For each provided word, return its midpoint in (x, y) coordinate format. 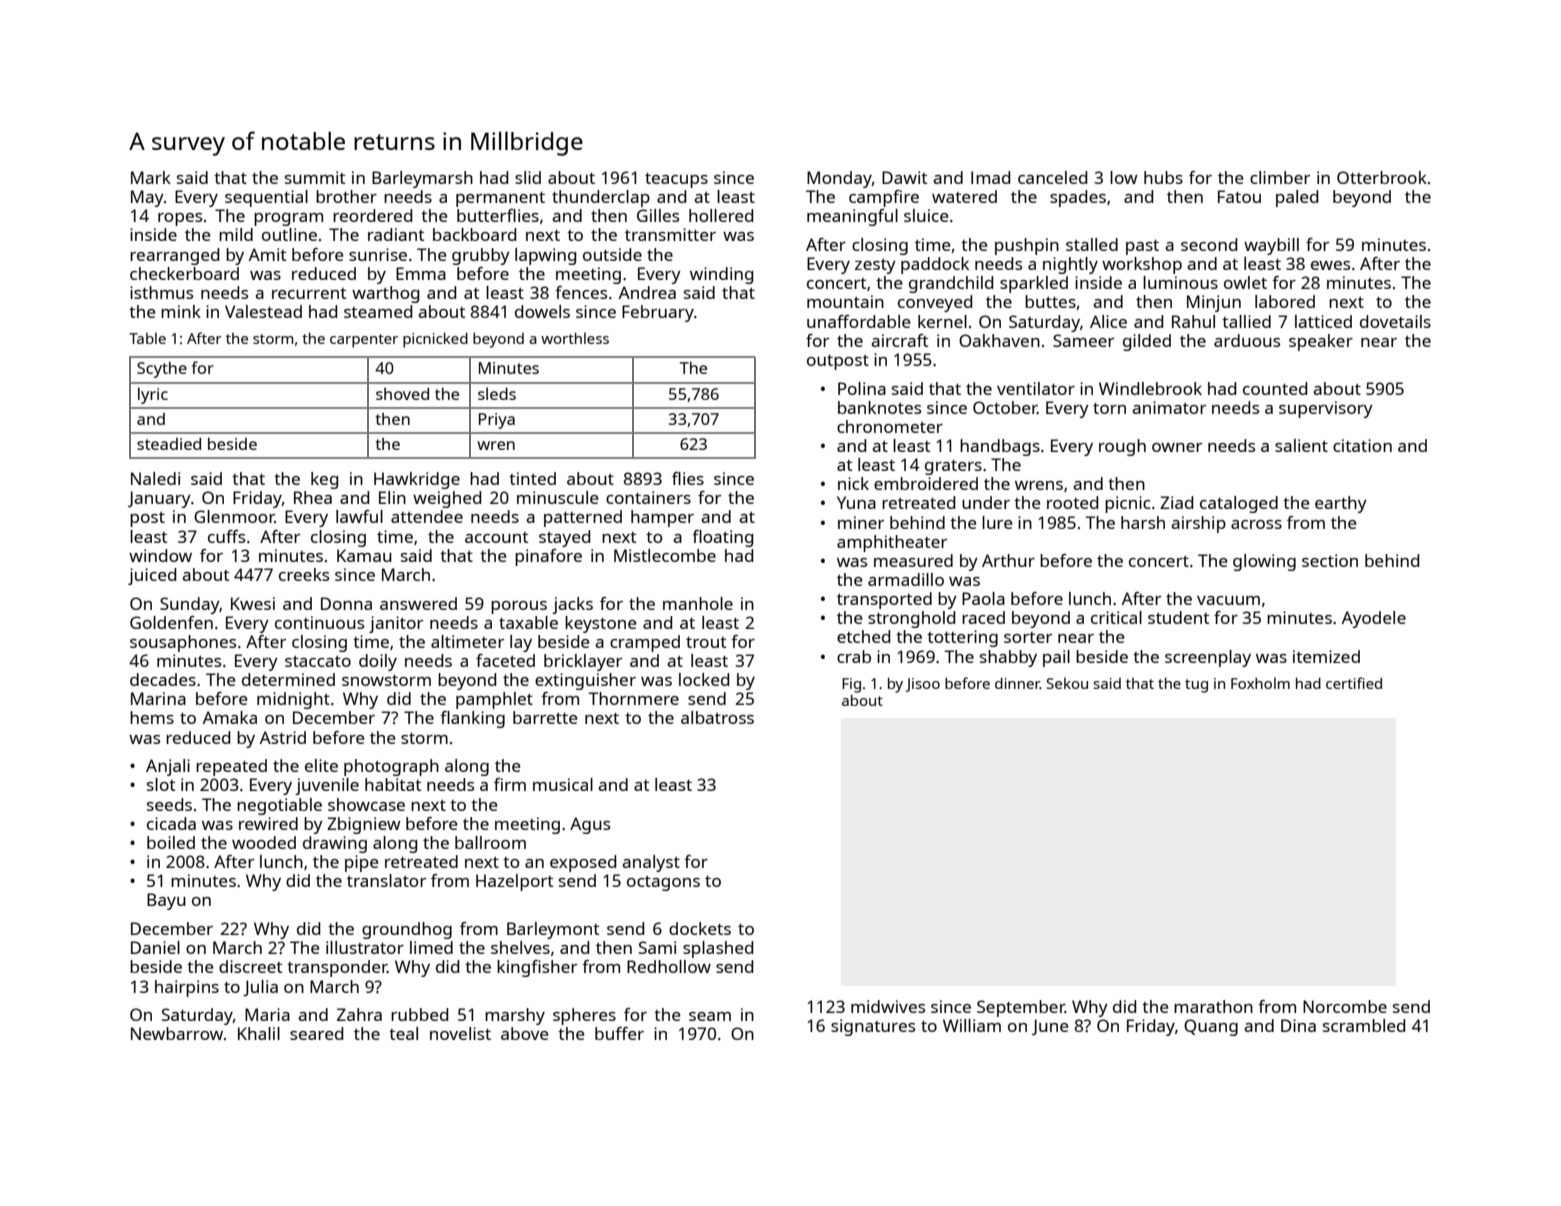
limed (431, 947)
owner (1177, 447)
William (972, 1025)
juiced (152, 576)
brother (346, 196)
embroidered (926, 483)
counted (1275, 388)
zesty (875, 266)
